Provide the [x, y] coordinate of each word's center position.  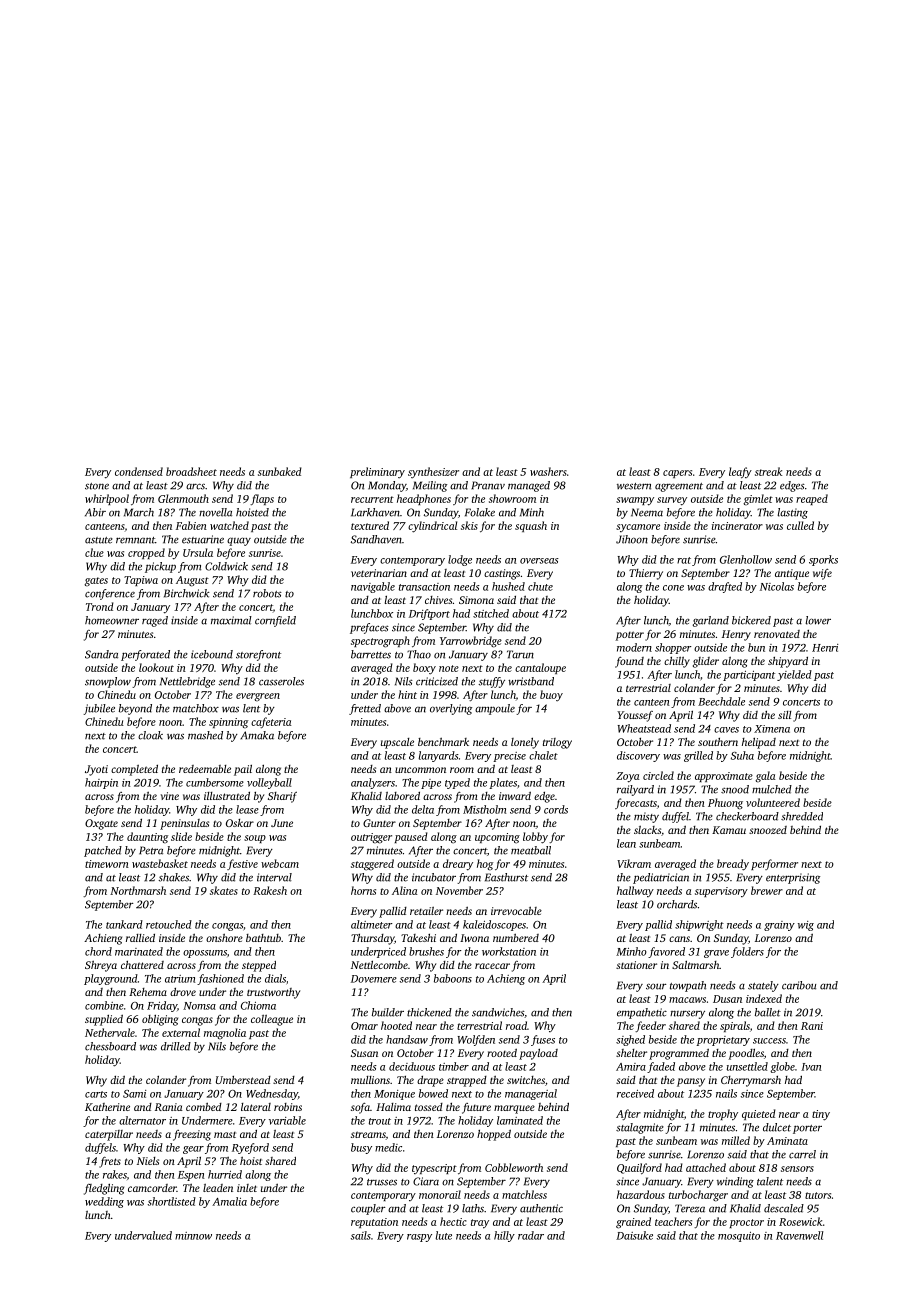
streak [768, 471]
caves [726, 730]
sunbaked [280, 471]
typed [457, 783]
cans [679, 939]
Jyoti [96, 770]
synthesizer [433, 472]
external [181, 1032]
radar [531, 1235]
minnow [193, 1236]
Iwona [474, 938]
